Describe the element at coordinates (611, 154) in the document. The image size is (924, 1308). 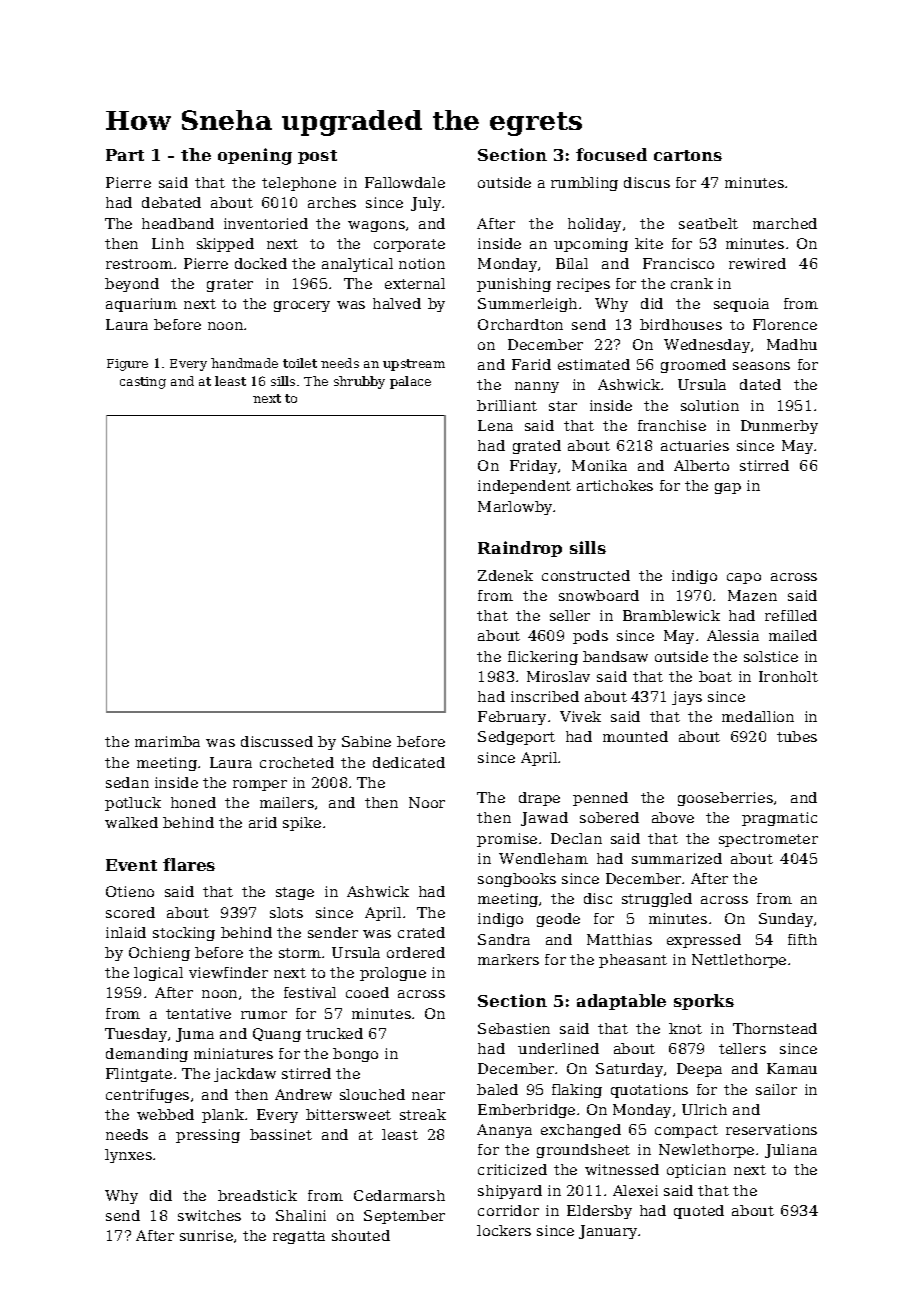
I see `focused` at that location.
